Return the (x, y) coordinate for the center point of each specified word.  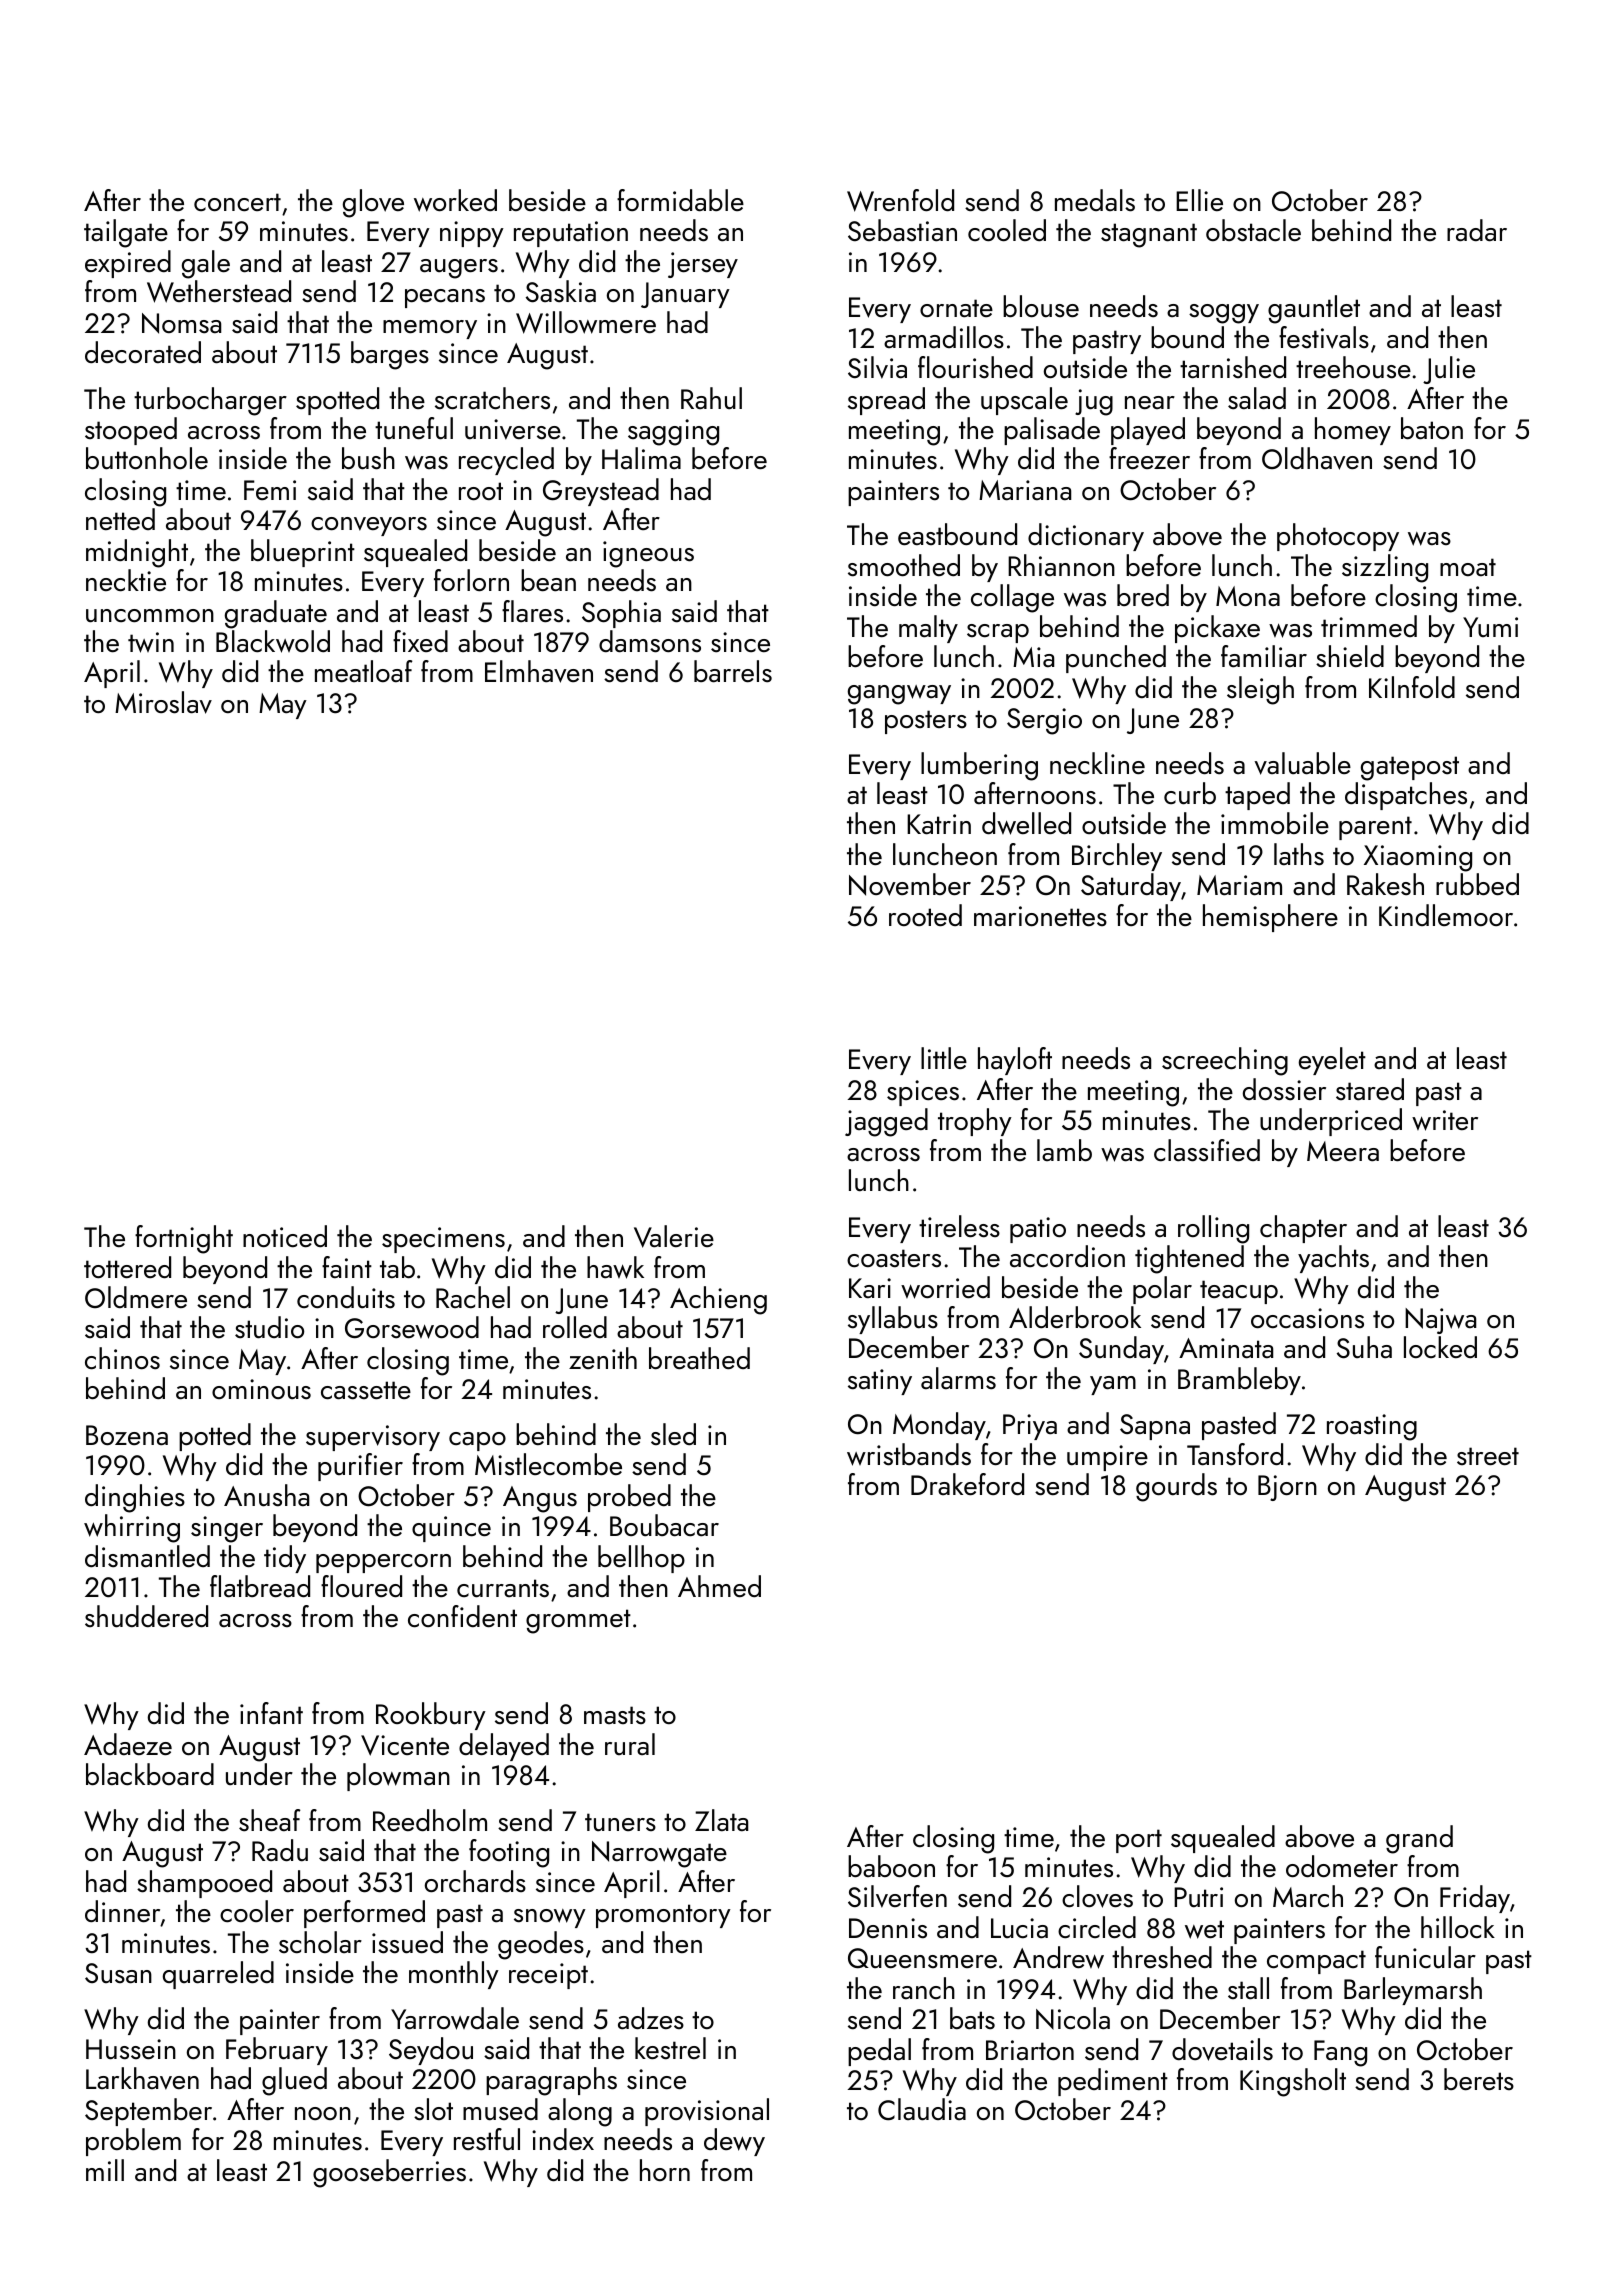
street (1488, 1456)
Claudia (922, 2109)
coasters (894, 1258)
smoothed (904, 565)
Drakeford (967, 1484)
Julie (1449, 370)
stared (1370, 1089)
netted (120, 519)
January (685, 295)
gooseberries (389, 2173)
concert (237, 202)
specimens (443, 1240)
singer (227, 1529)
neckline (1097, 763)
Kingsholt (1293, 2082)
